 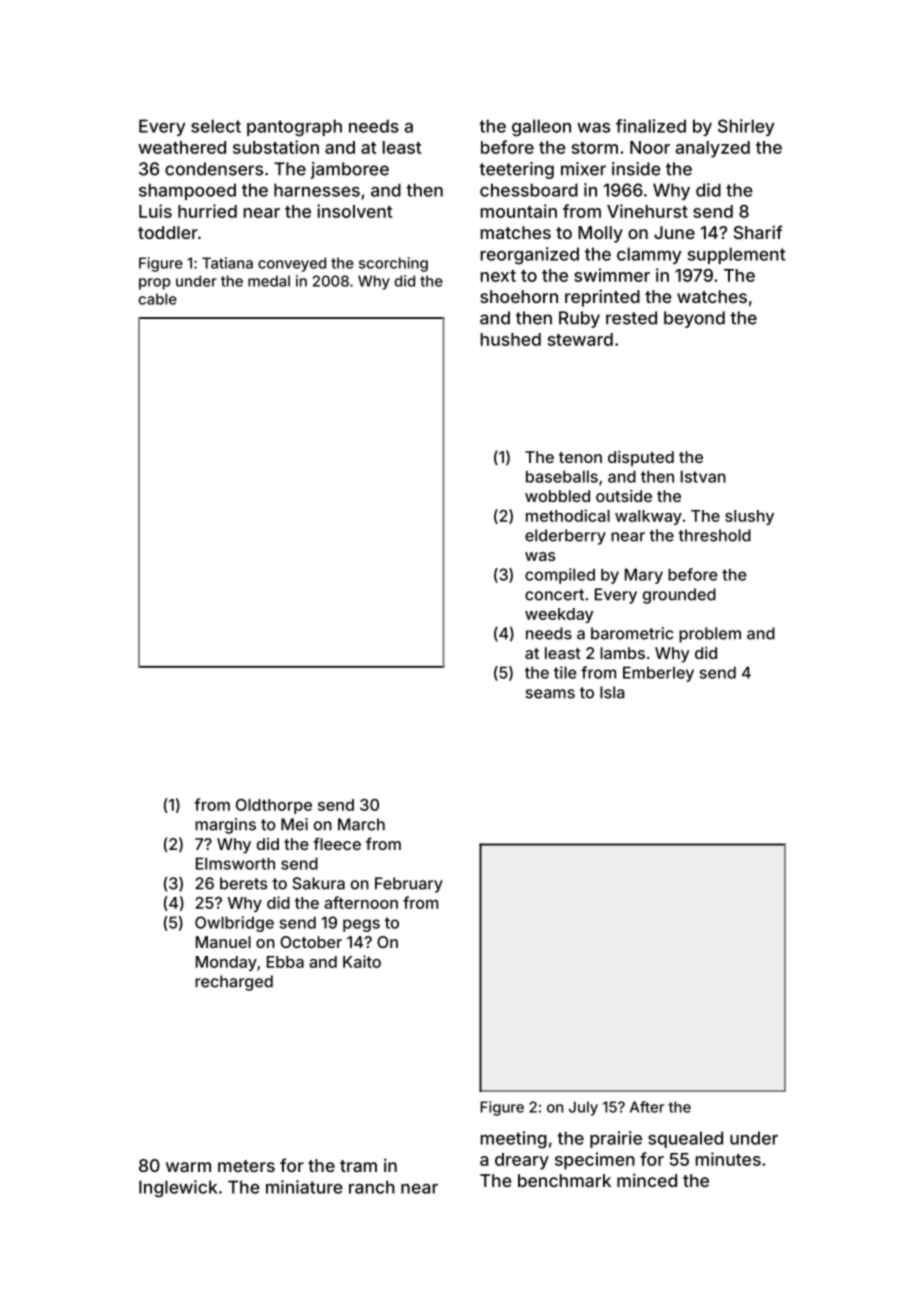 I want to click on chessboard, so click(x=529, y=190).
